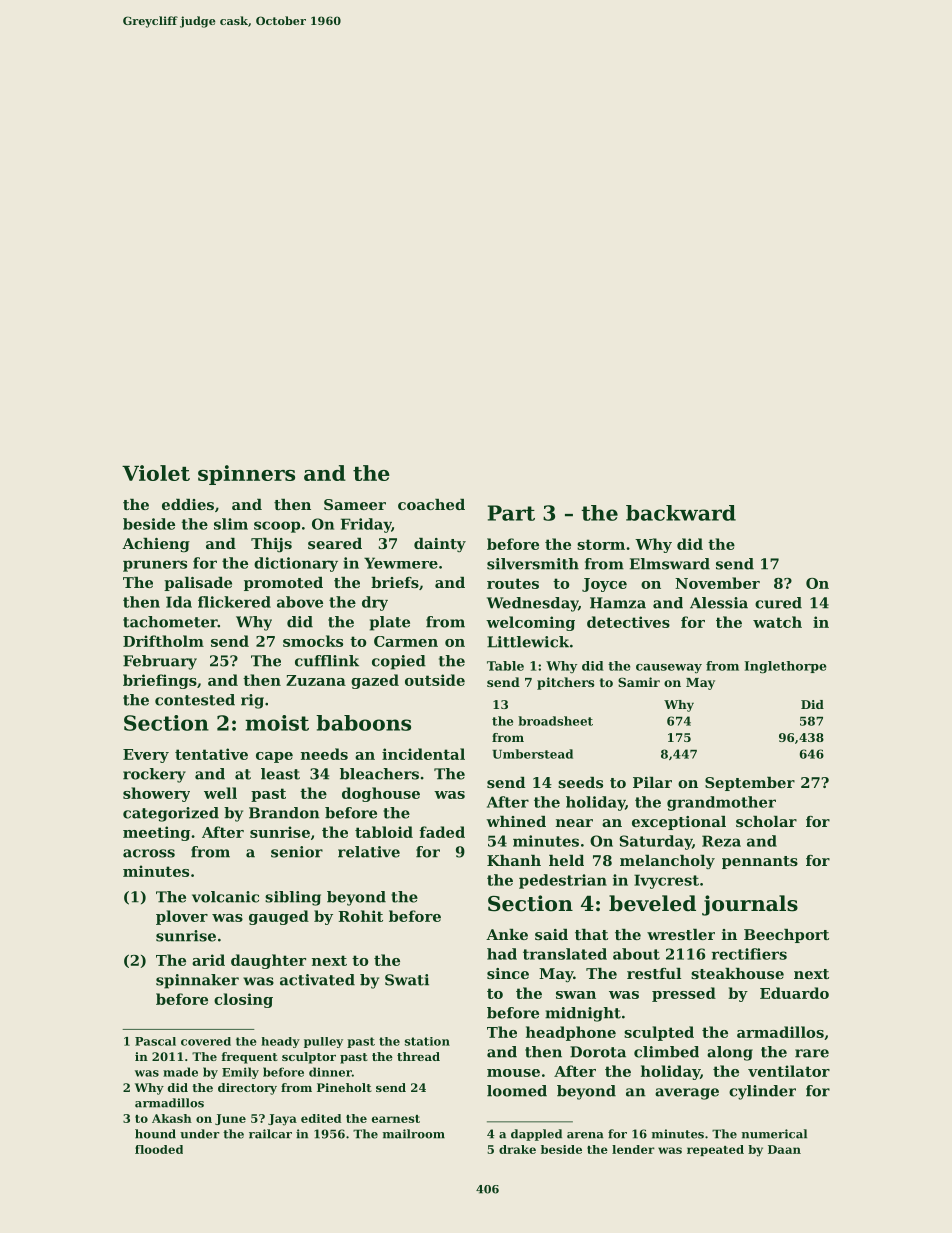 This page has width=952, height=1233. I want to click on dictionary, so click(296, 564).
